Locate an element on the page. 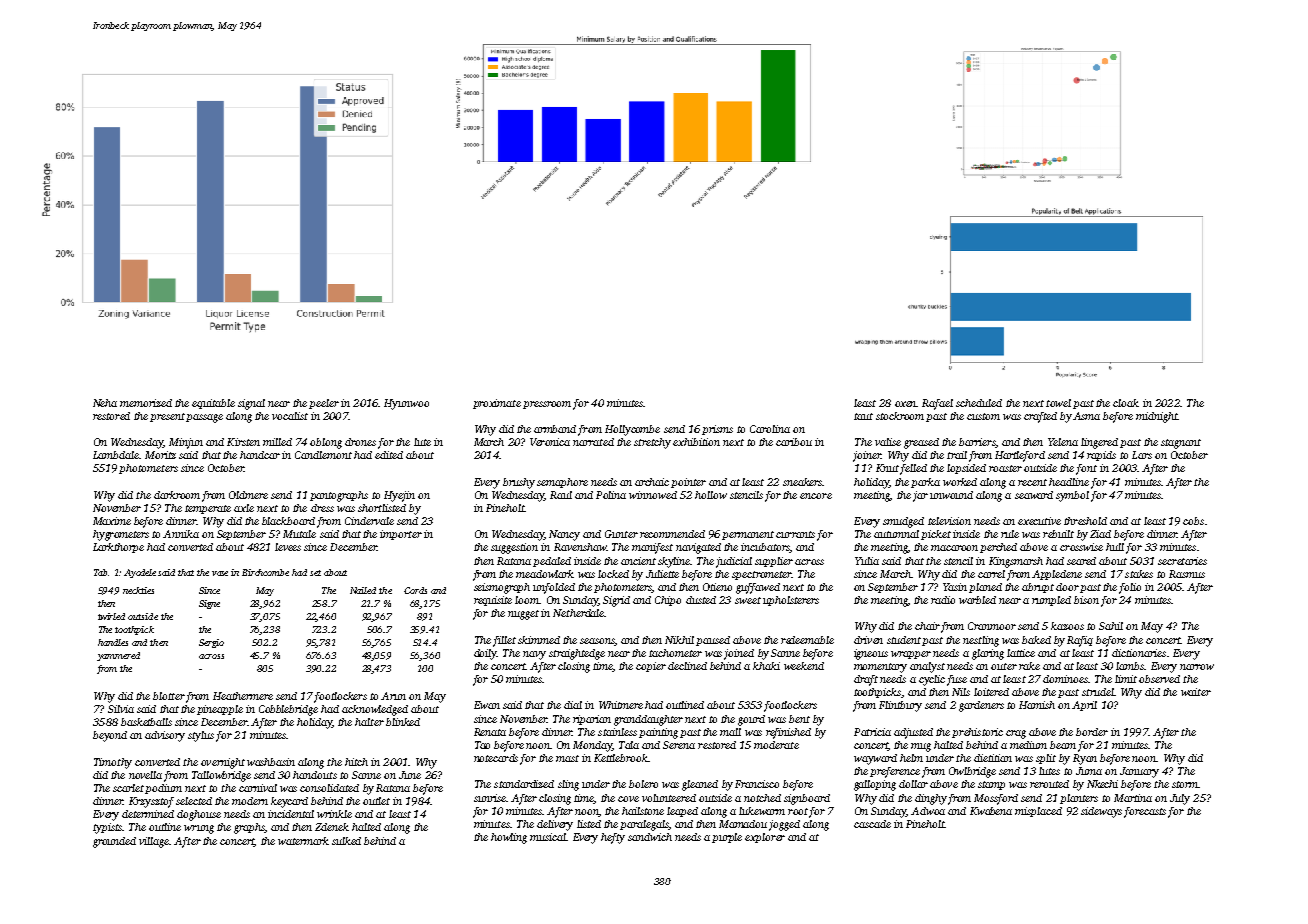 The image size is (1308, 924). explorer is located at coordinates (765, 838).
